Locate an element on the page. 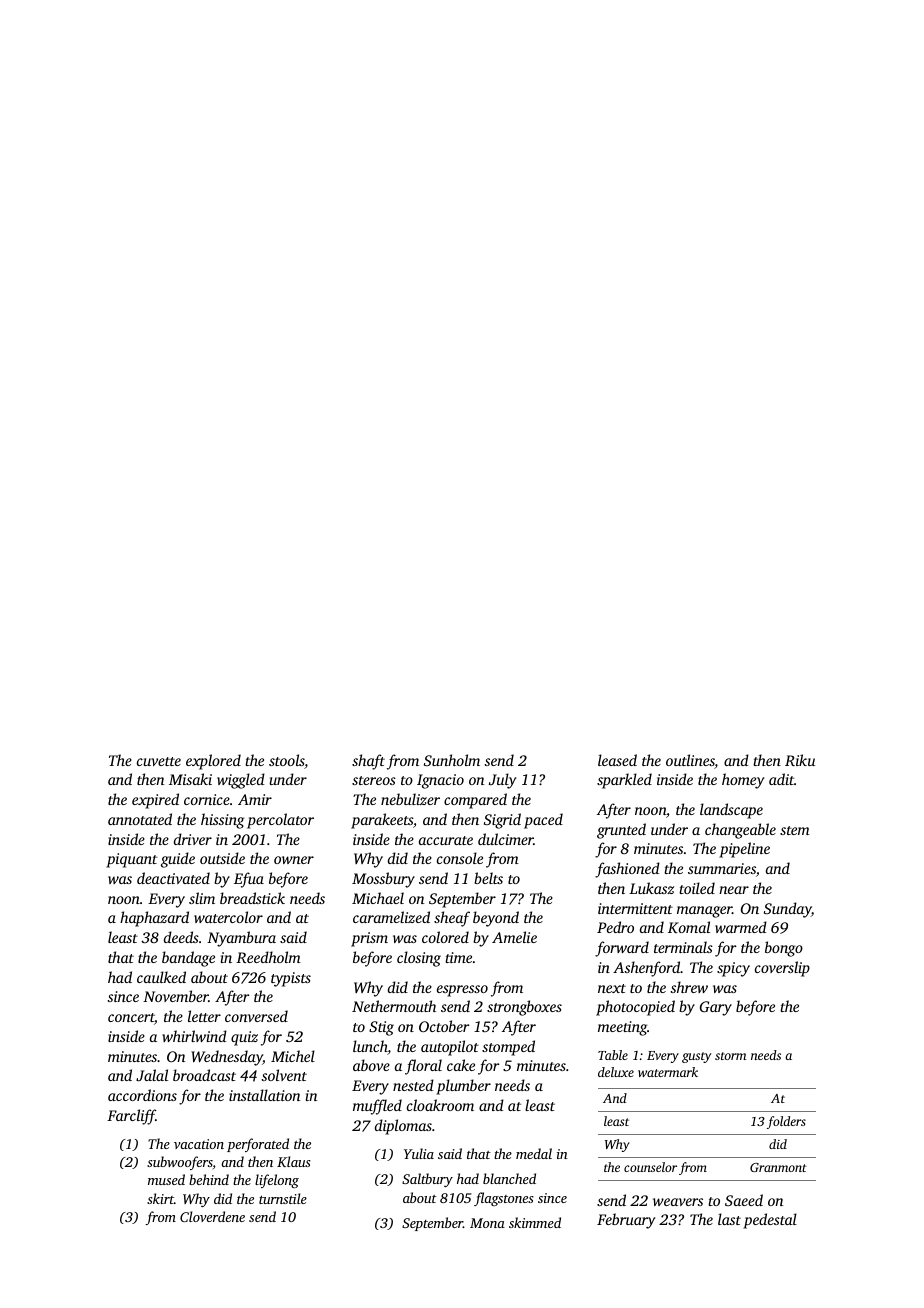 The height and width of the image is (1308, 924). medal is located at coordinates (534, 1153).
